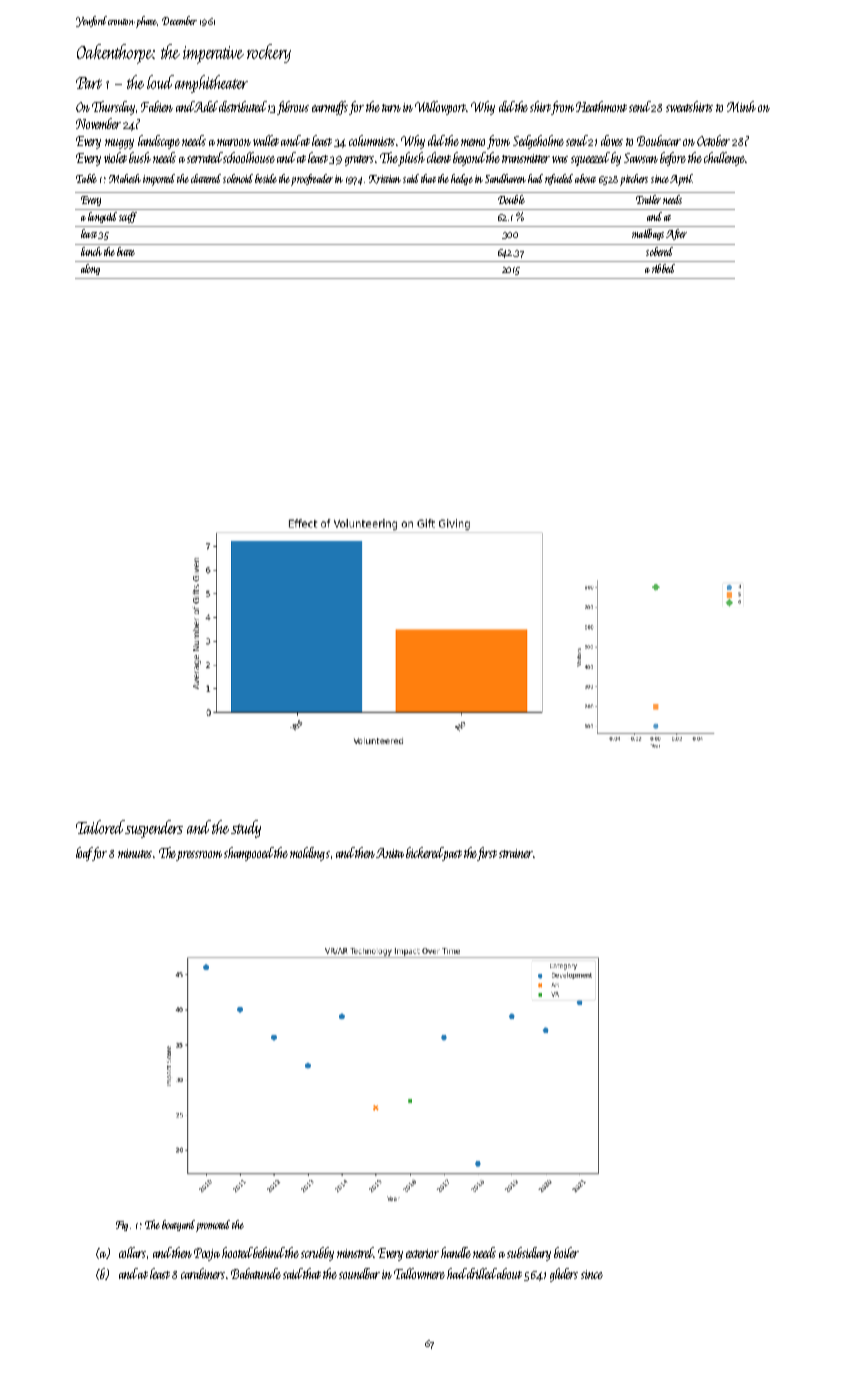 This screenshot has height=1400, width=849. What do you see at coordinates (249, 854) in the screenshot?
I see `shampooed` at bounding box center [249, 854].
